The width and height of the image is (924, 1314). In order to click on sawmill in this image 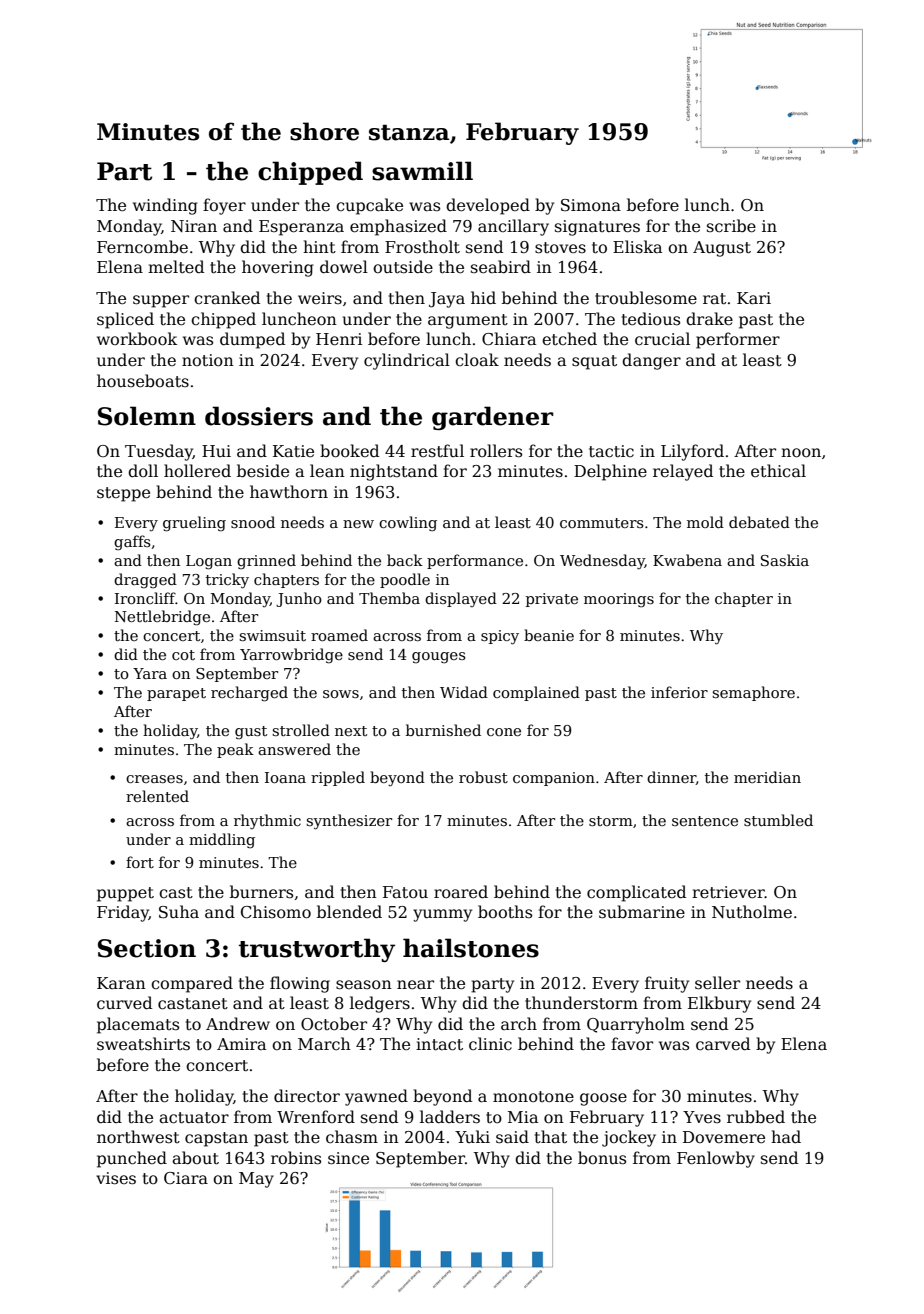, I will do `click(422, 171)`.
